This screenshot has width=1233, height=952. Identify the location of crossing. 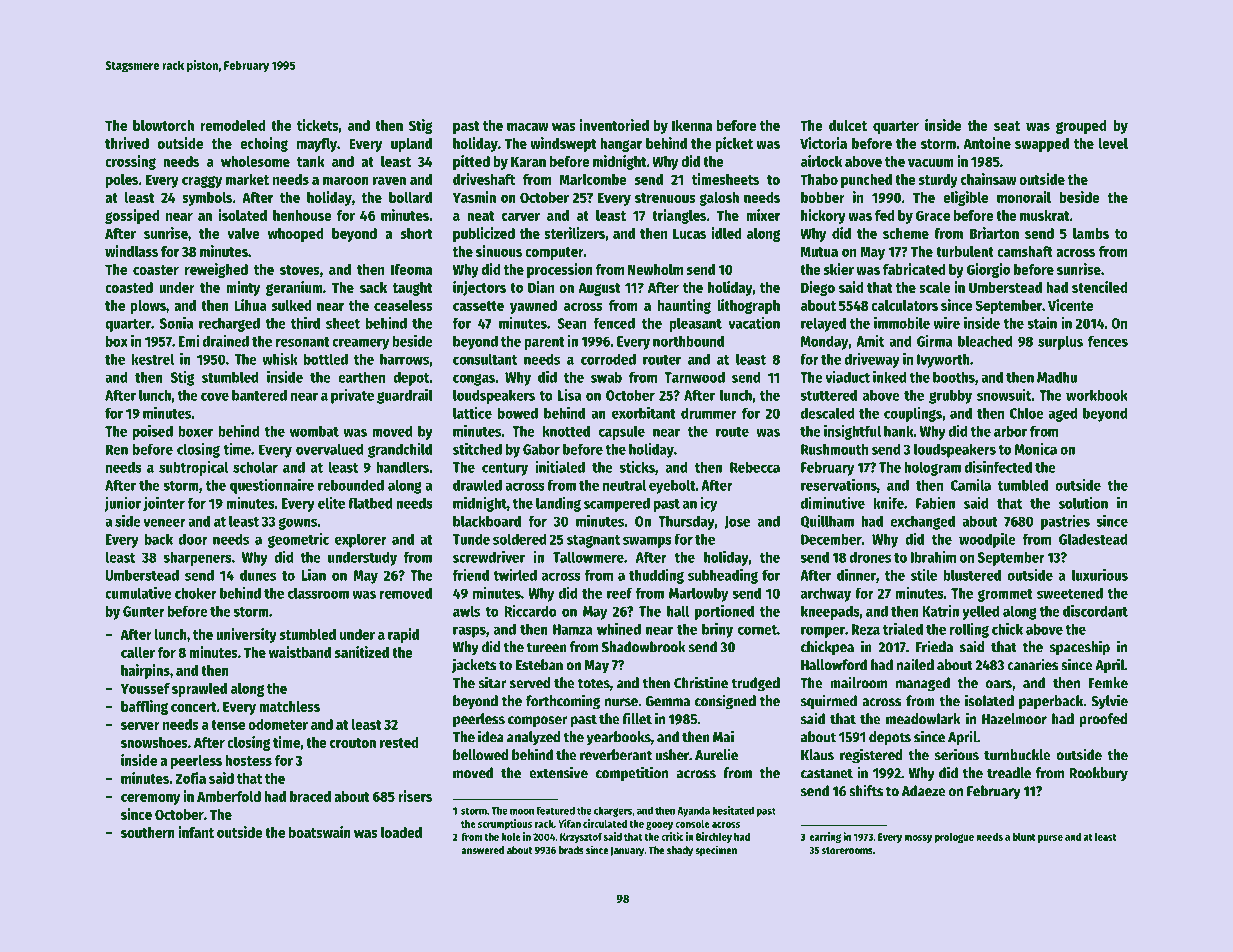
(130, 162).
